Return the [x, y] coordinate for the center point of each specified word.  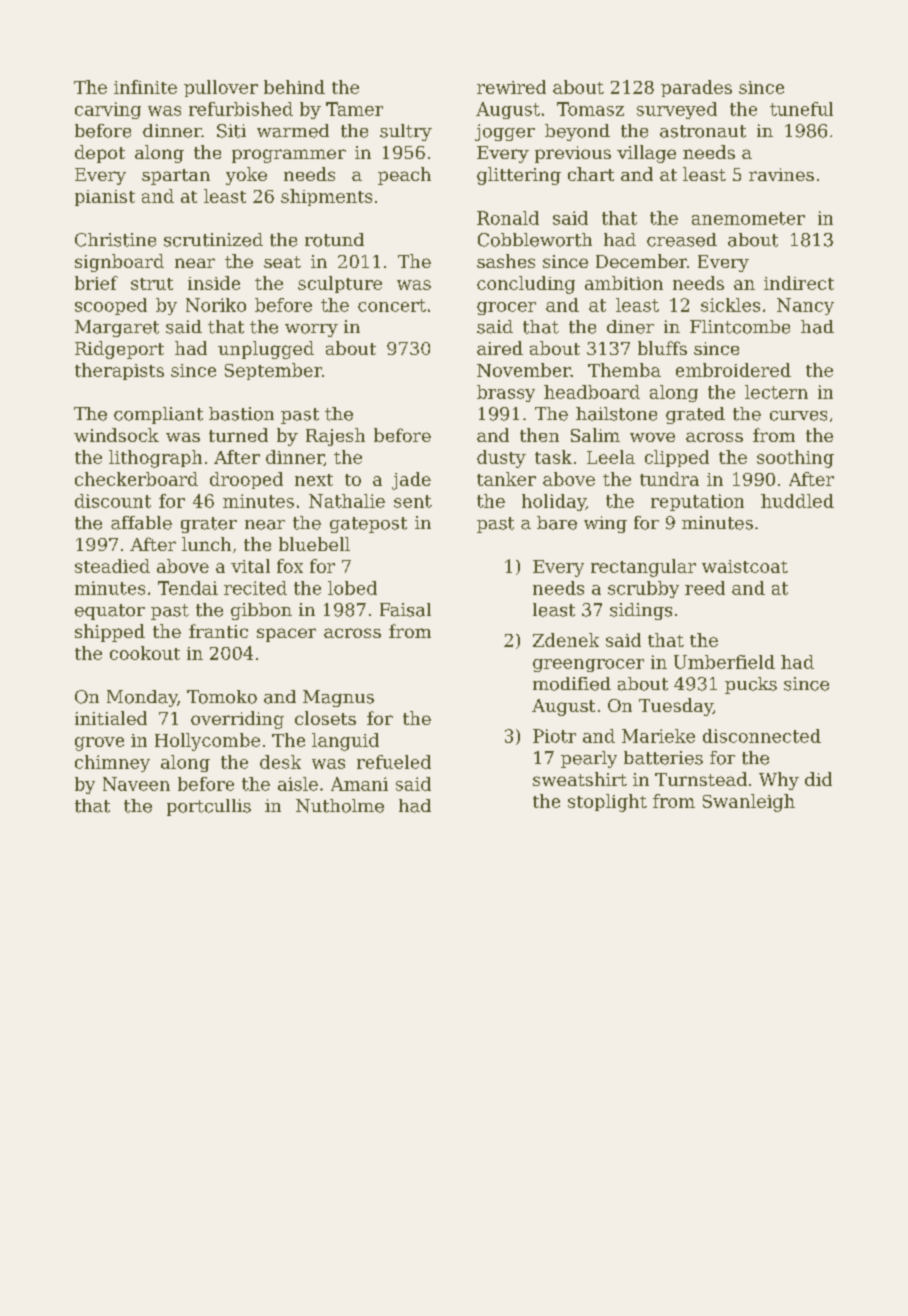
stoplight [607, 803]
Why [779, 781]
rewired [511, 87]
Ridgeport [119, 350]
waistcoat [745, 566]
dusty [501, 459]
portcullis [209, 807]
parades [696, 88]
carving [108, 110]
